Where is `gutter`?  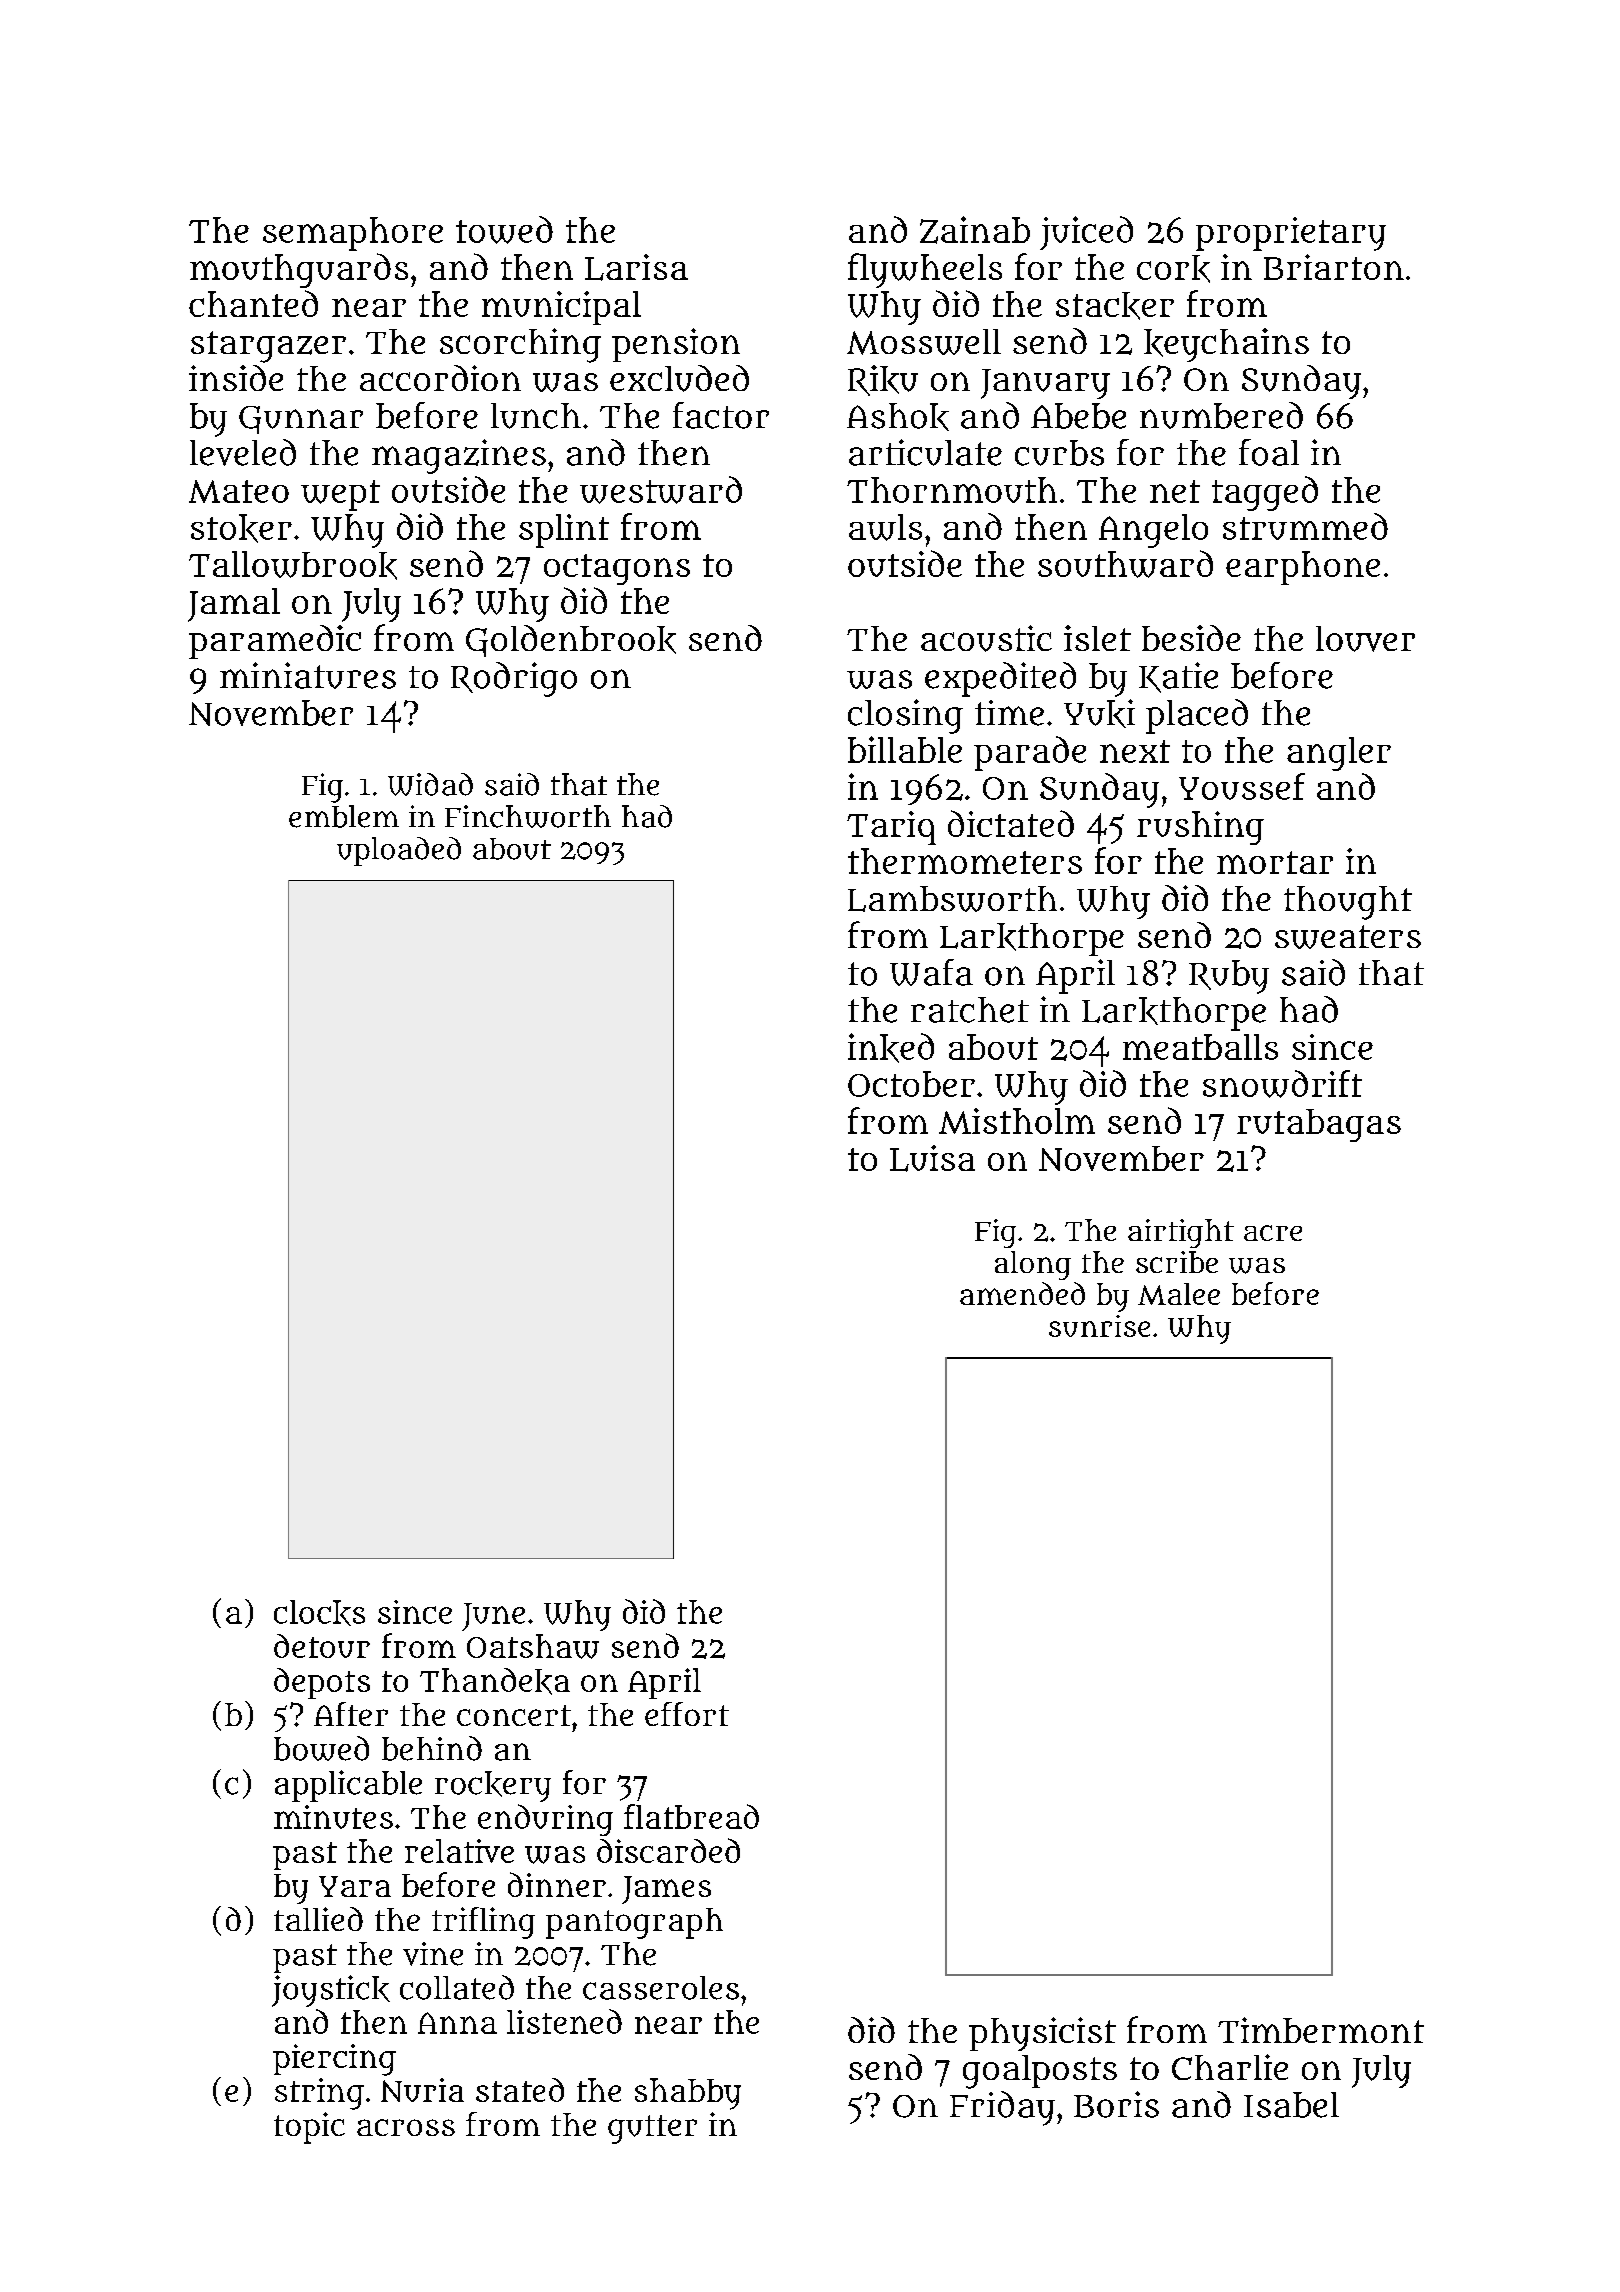
gutter is located at coordinates (652, 2129).
